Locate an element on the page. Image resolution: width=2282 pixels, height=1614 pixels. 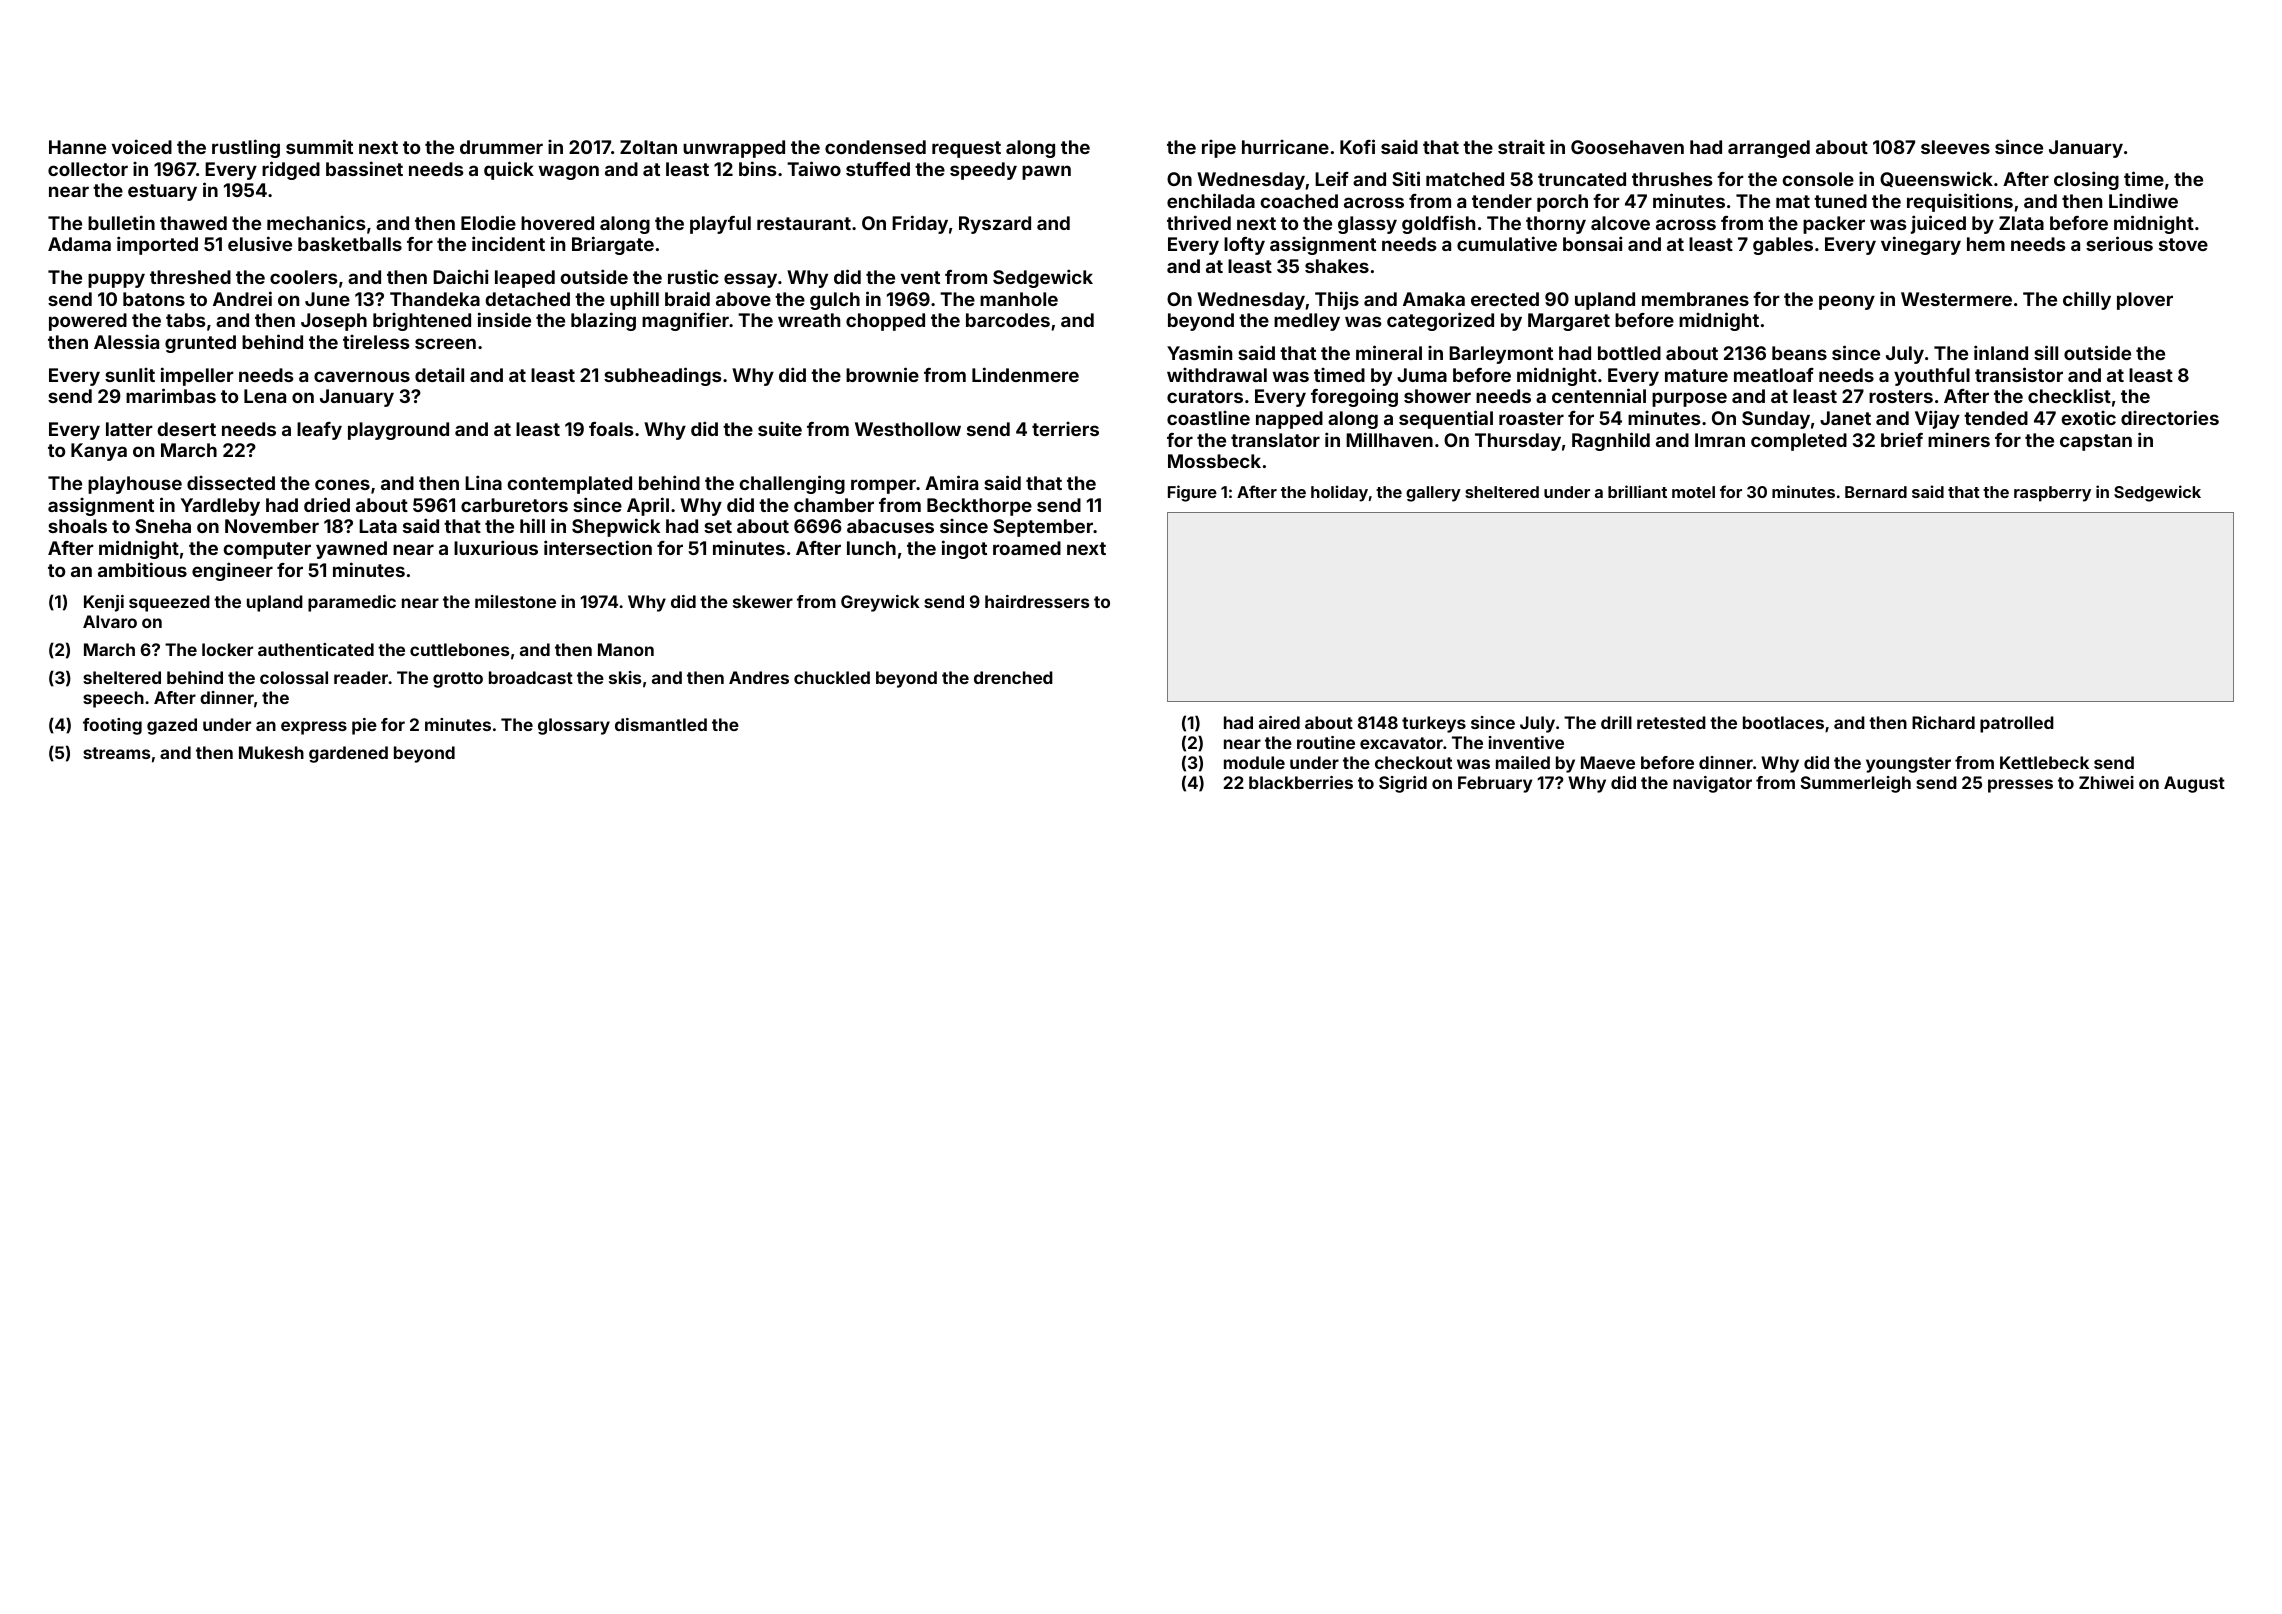
speedy is located at coordinates (983, 171).
